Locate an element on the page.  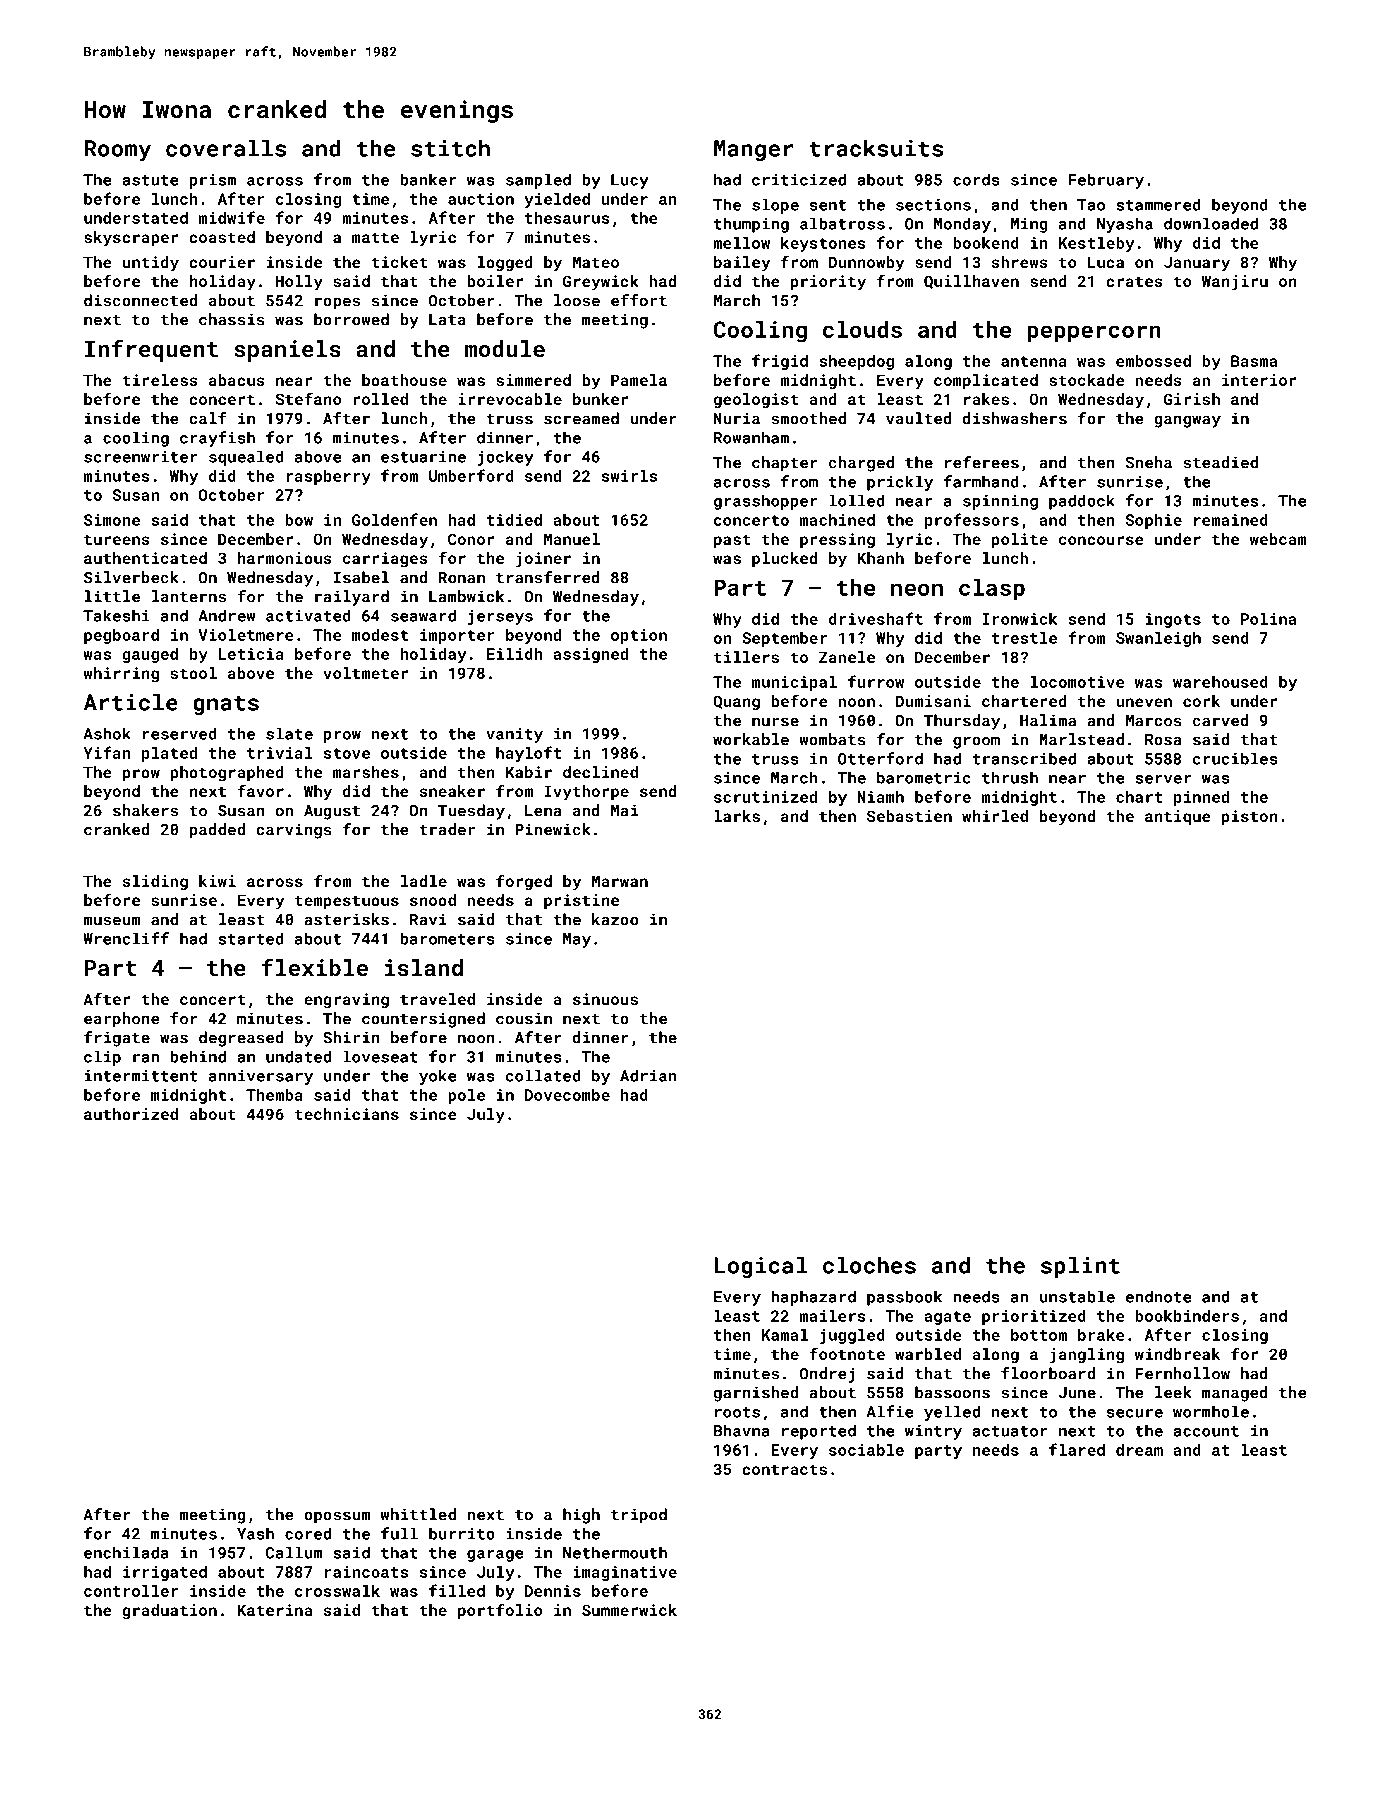
antique is located at coordinates (1178, 817).
